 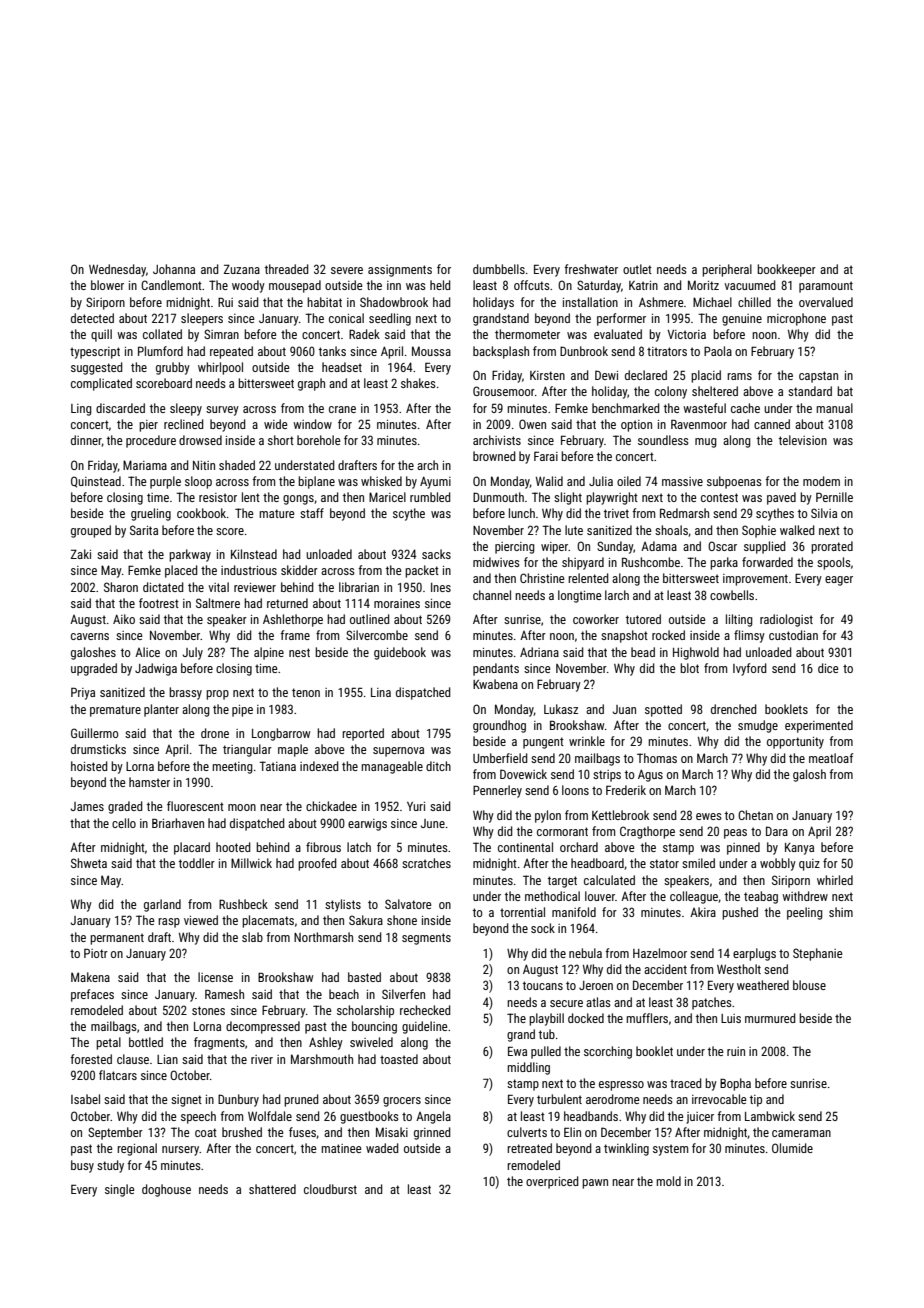 What do you see at coordinates (595, 1184) in the page?
I see `pawn` at bounding box center [595, 1184].
